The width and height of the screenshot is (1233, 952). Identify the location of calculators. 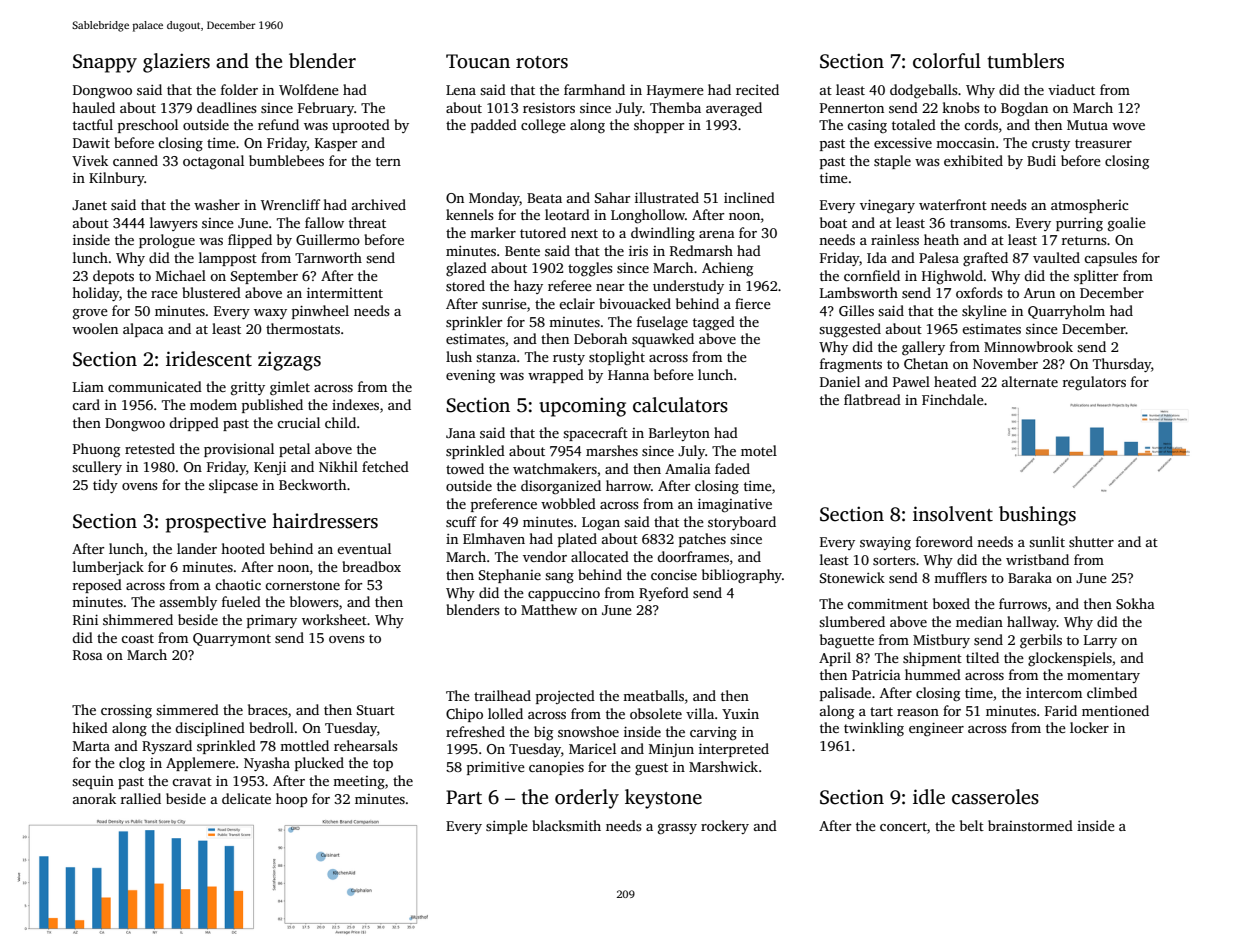
(680, 405).
